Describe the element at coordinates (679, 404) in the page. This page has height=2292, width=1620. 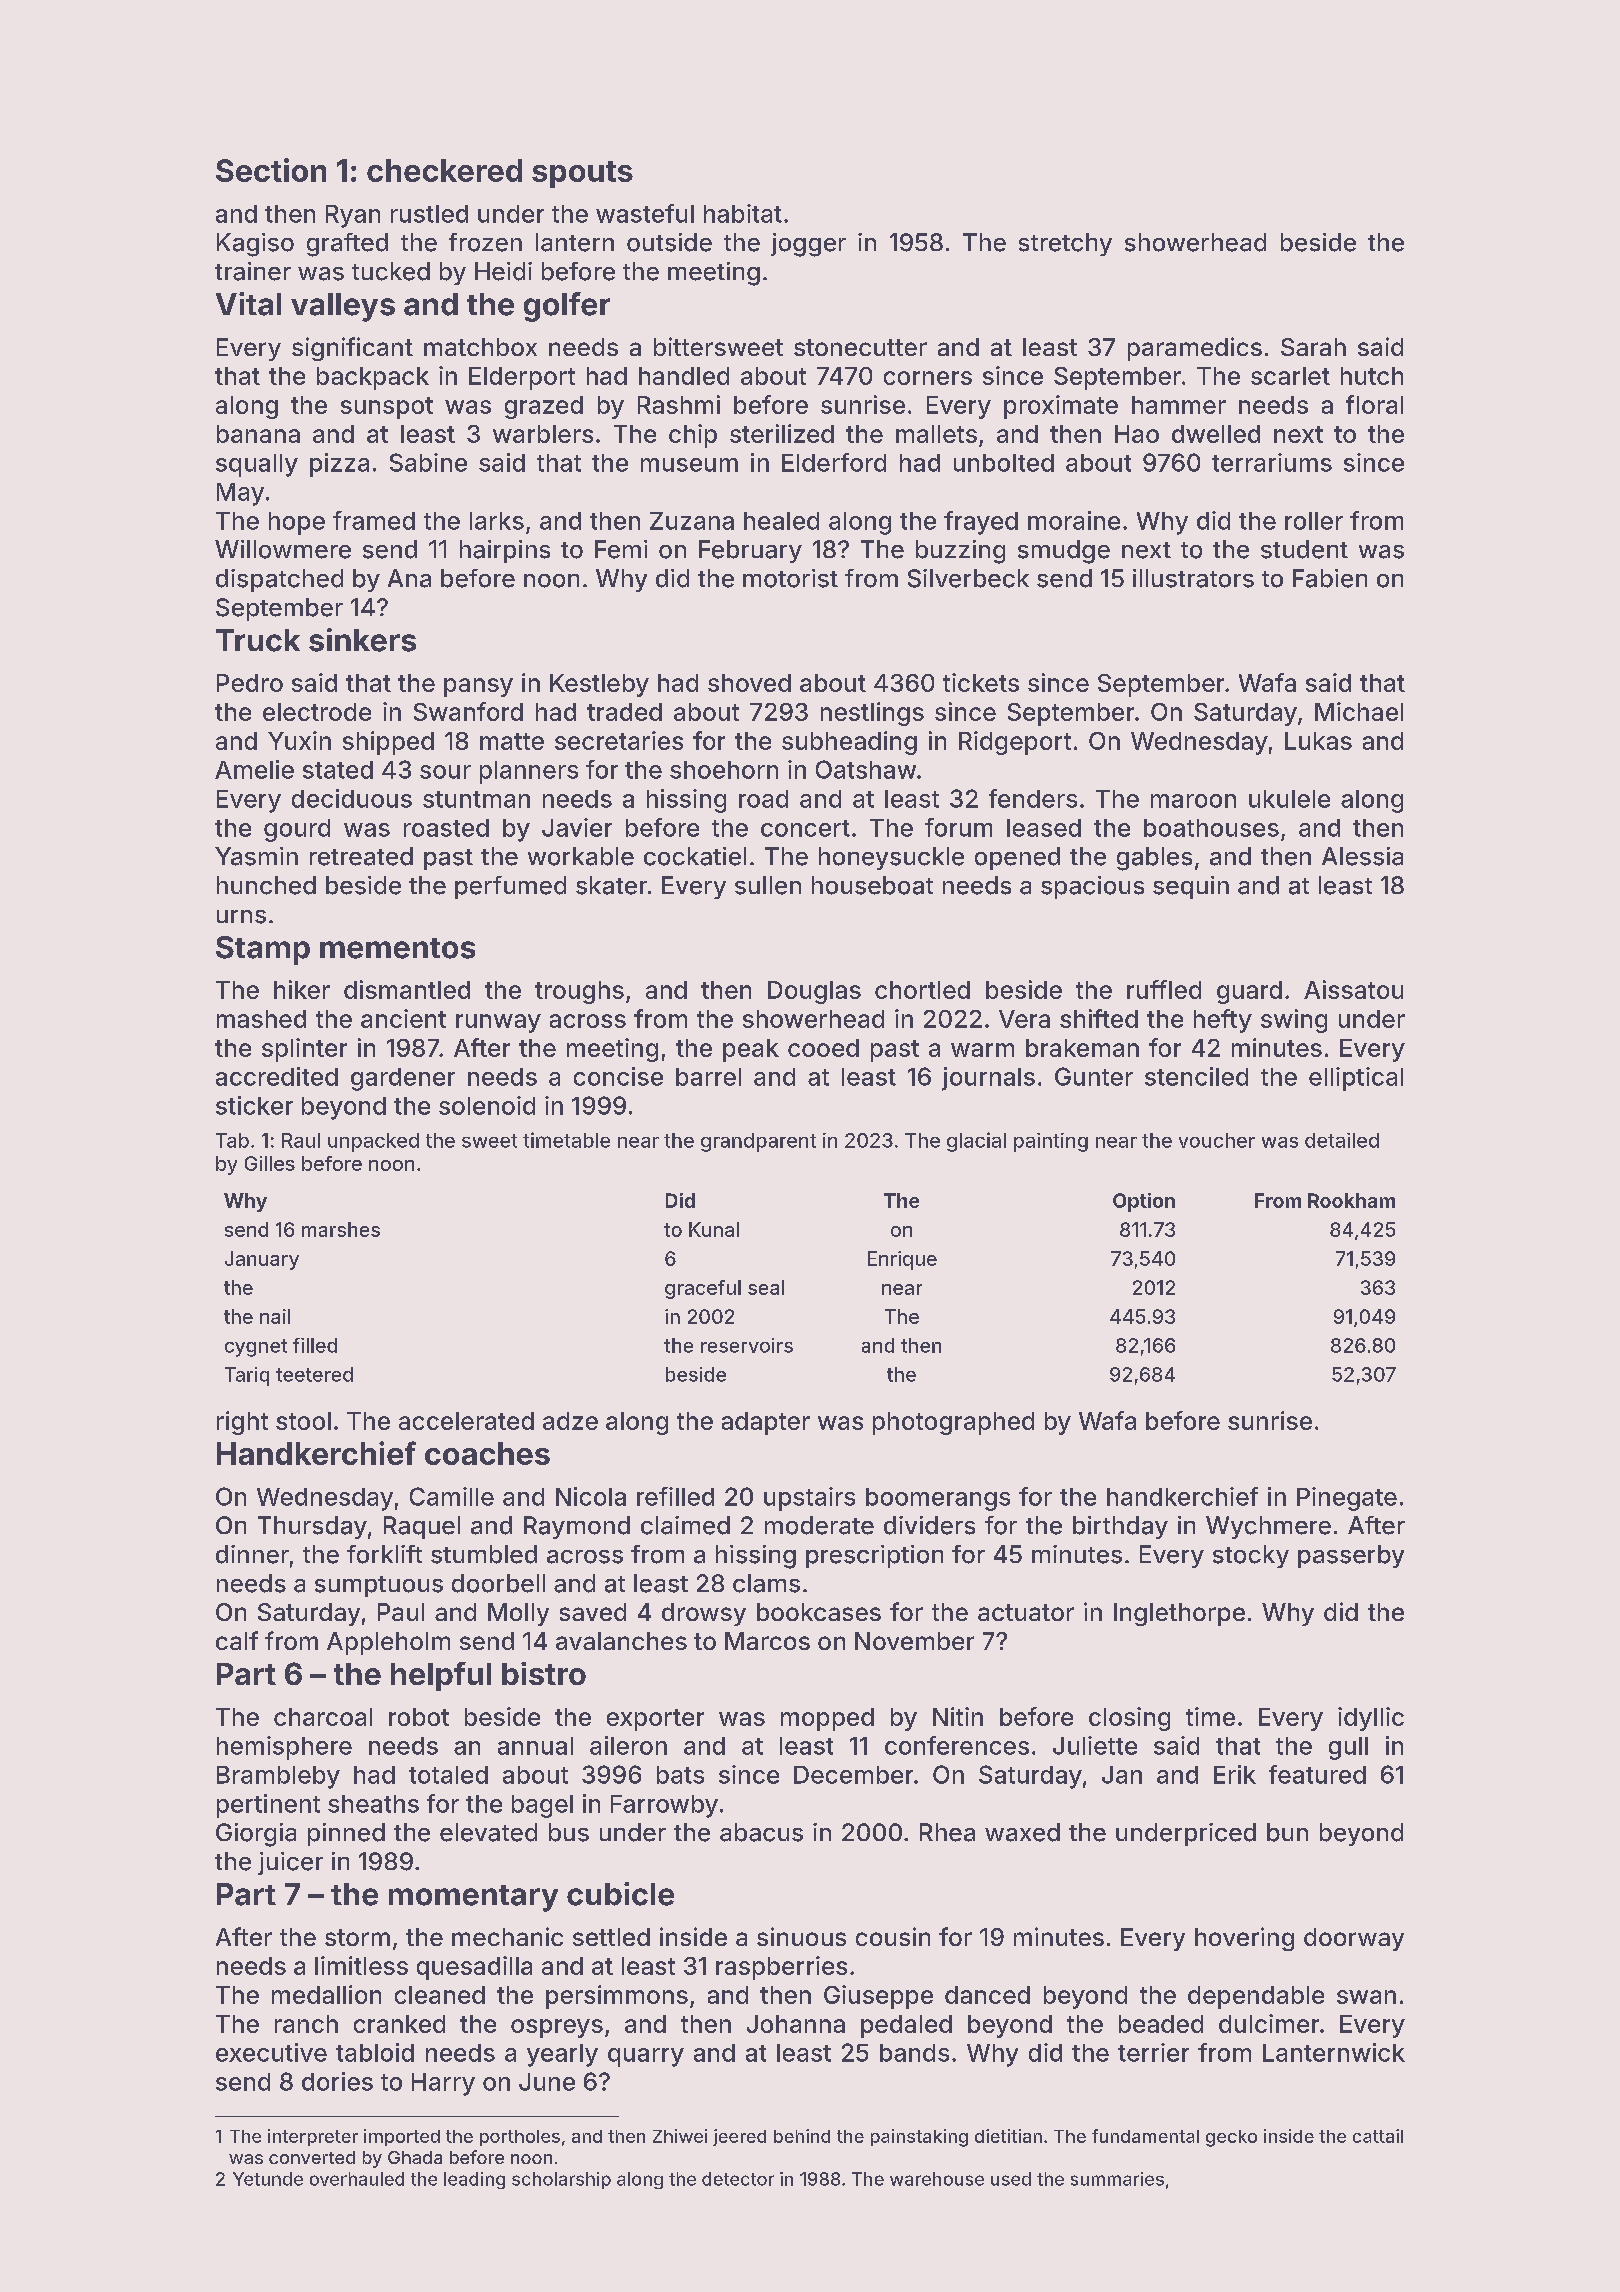
I see `Rashmi` at that location.
